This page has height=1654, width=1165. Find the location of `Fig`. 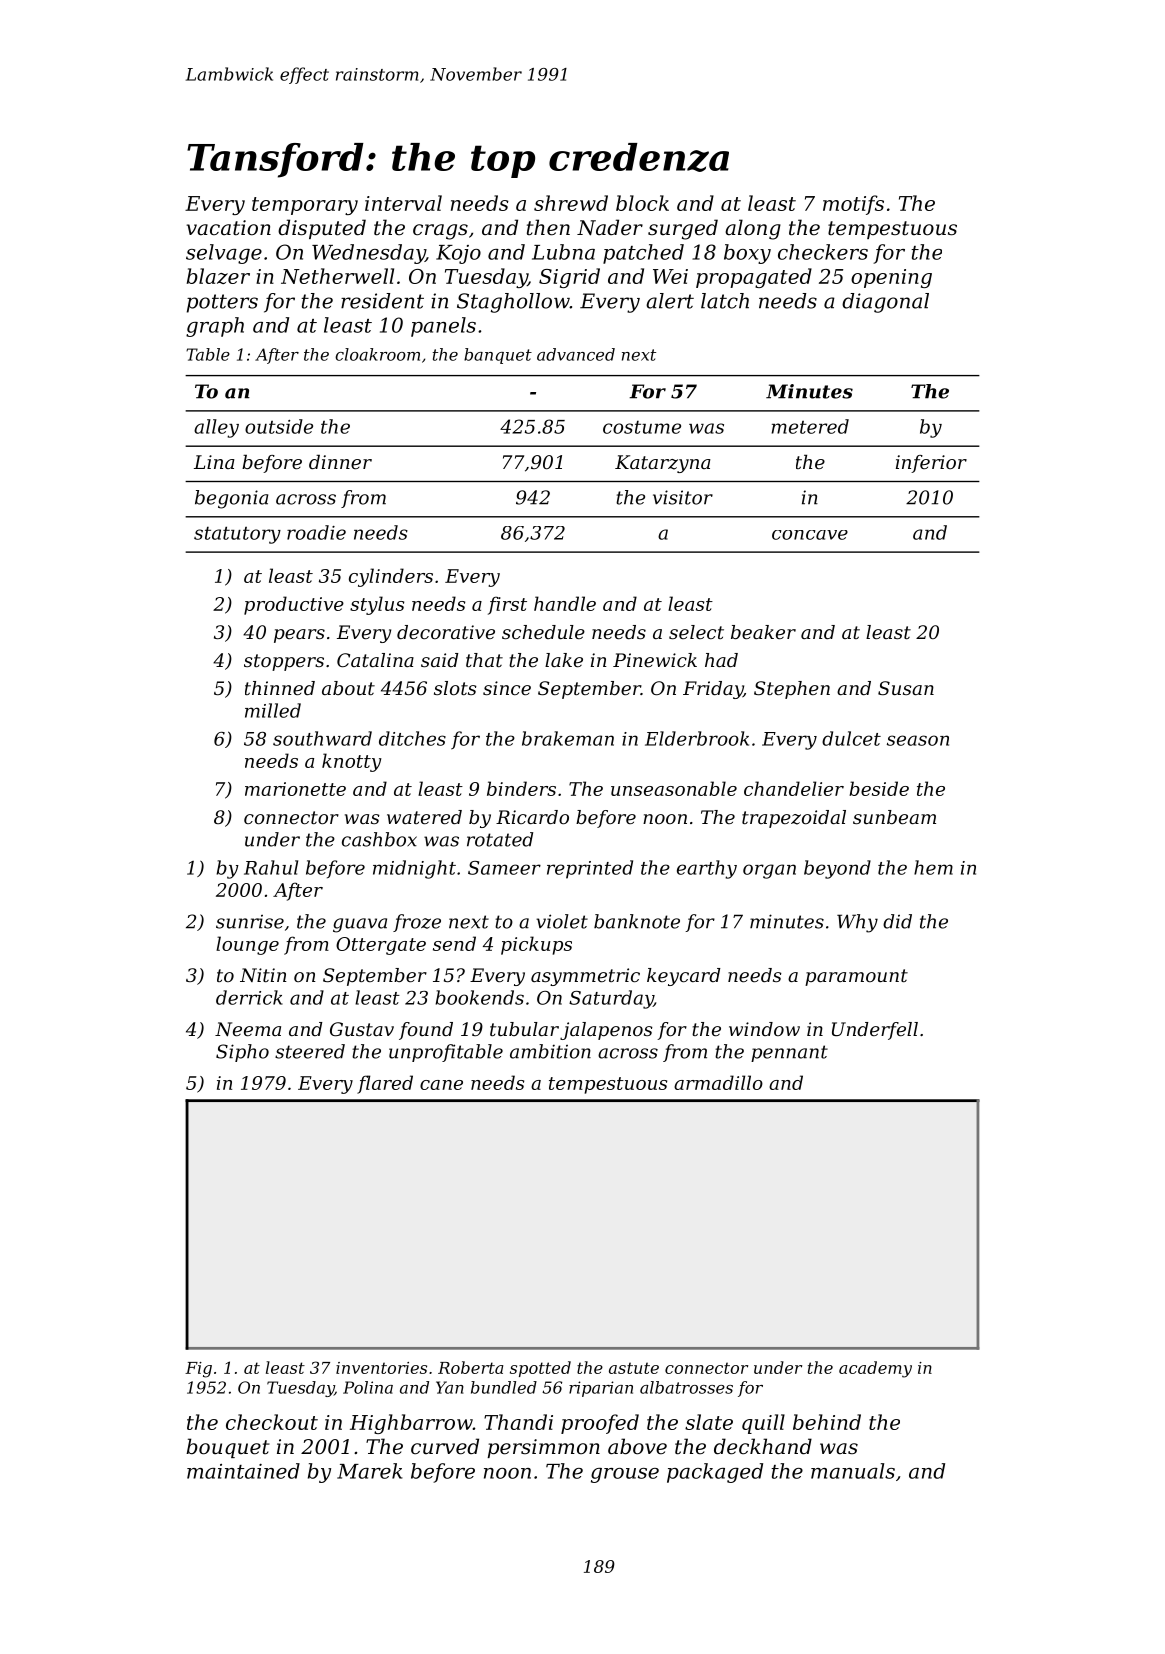

Fig is located at coordinates (198, 1370).
